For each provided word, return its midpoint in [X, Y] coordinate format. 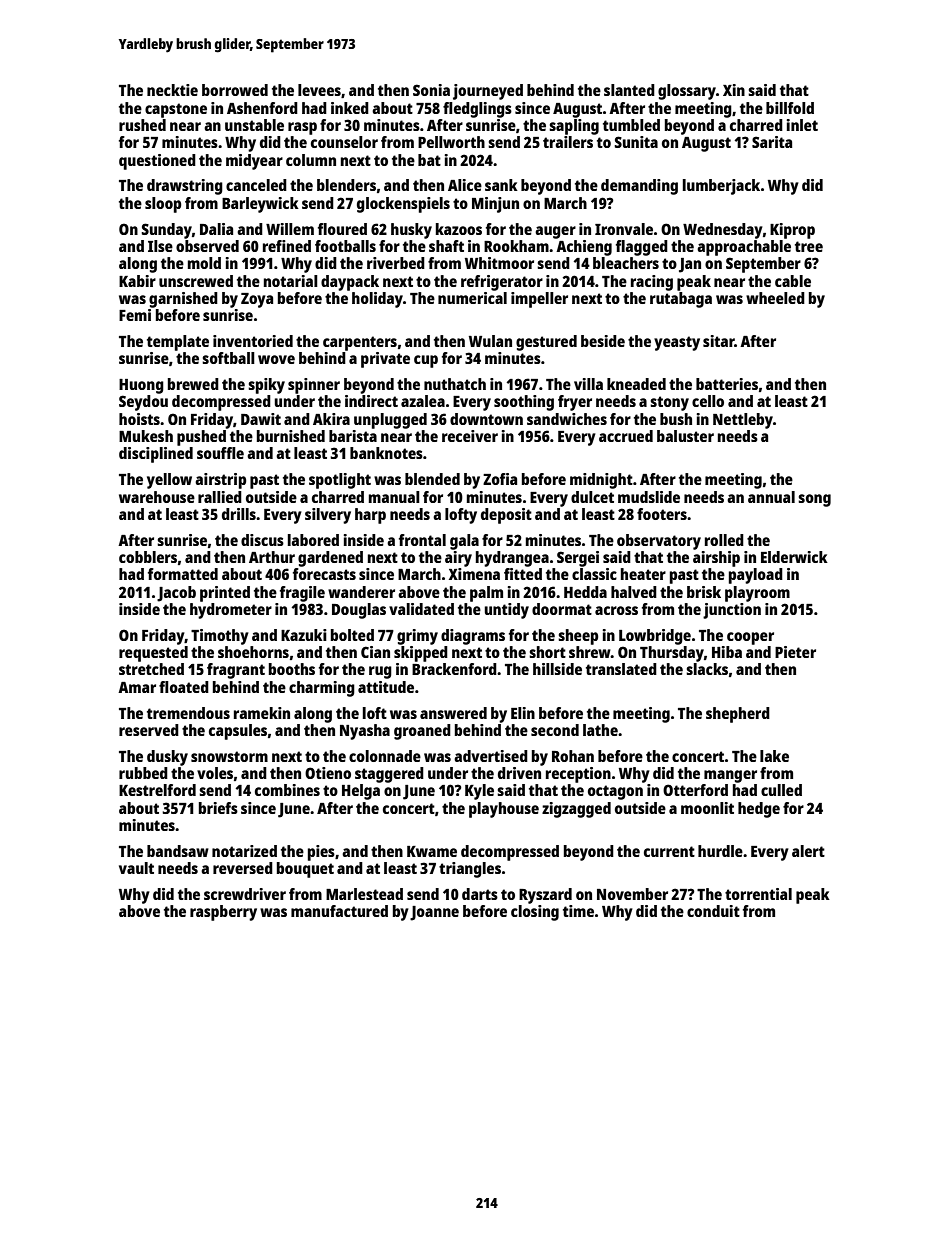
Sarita [772, 142]
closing [535, 913]
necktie [172, 90]
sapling [574, 127]
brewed [193, 384]
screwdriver [245, 894]
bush [676, 419]
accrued [626, 436]
